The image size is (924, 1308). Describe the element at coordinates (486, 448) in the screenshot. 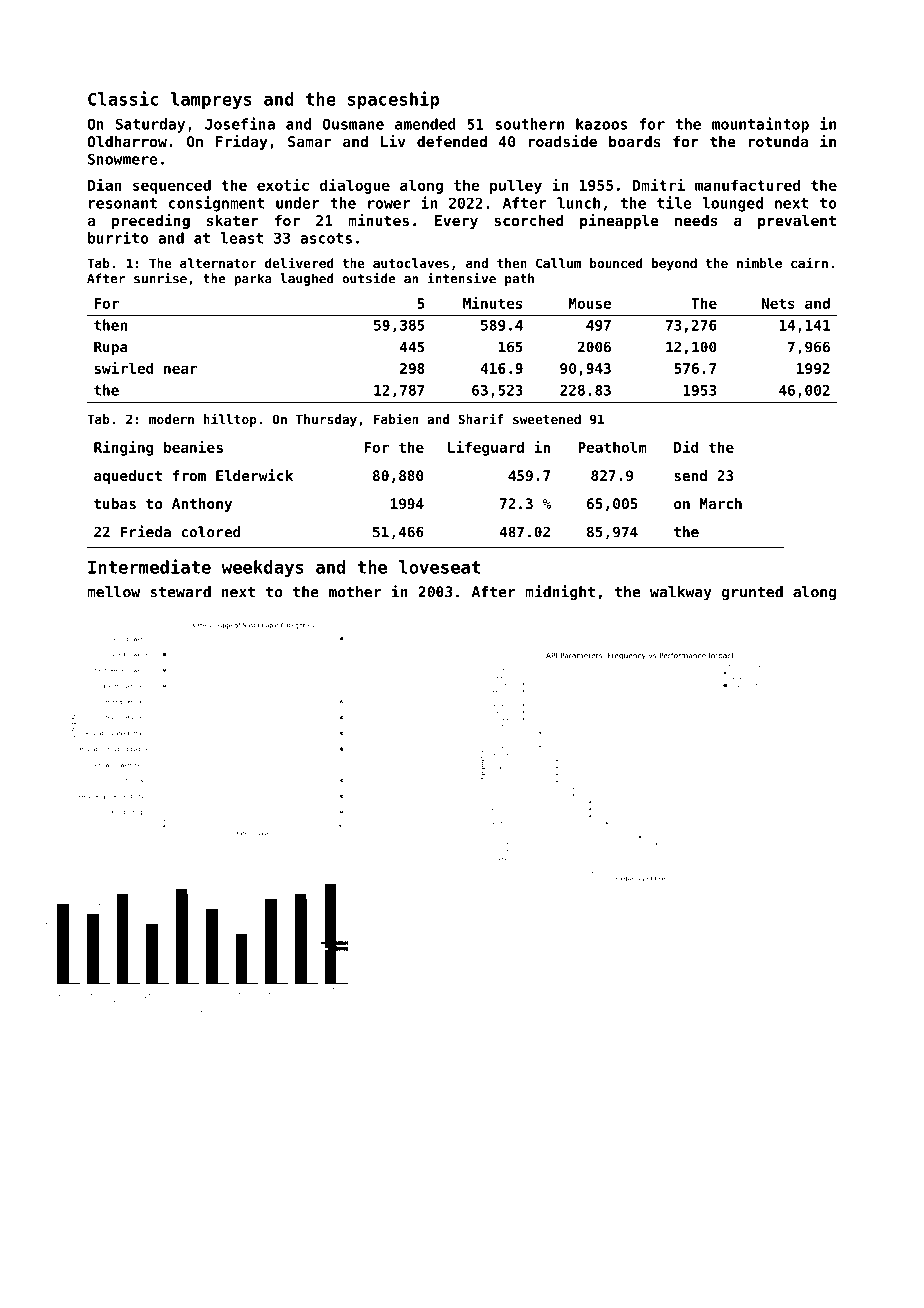

I see `Lifeguard` at that location.
